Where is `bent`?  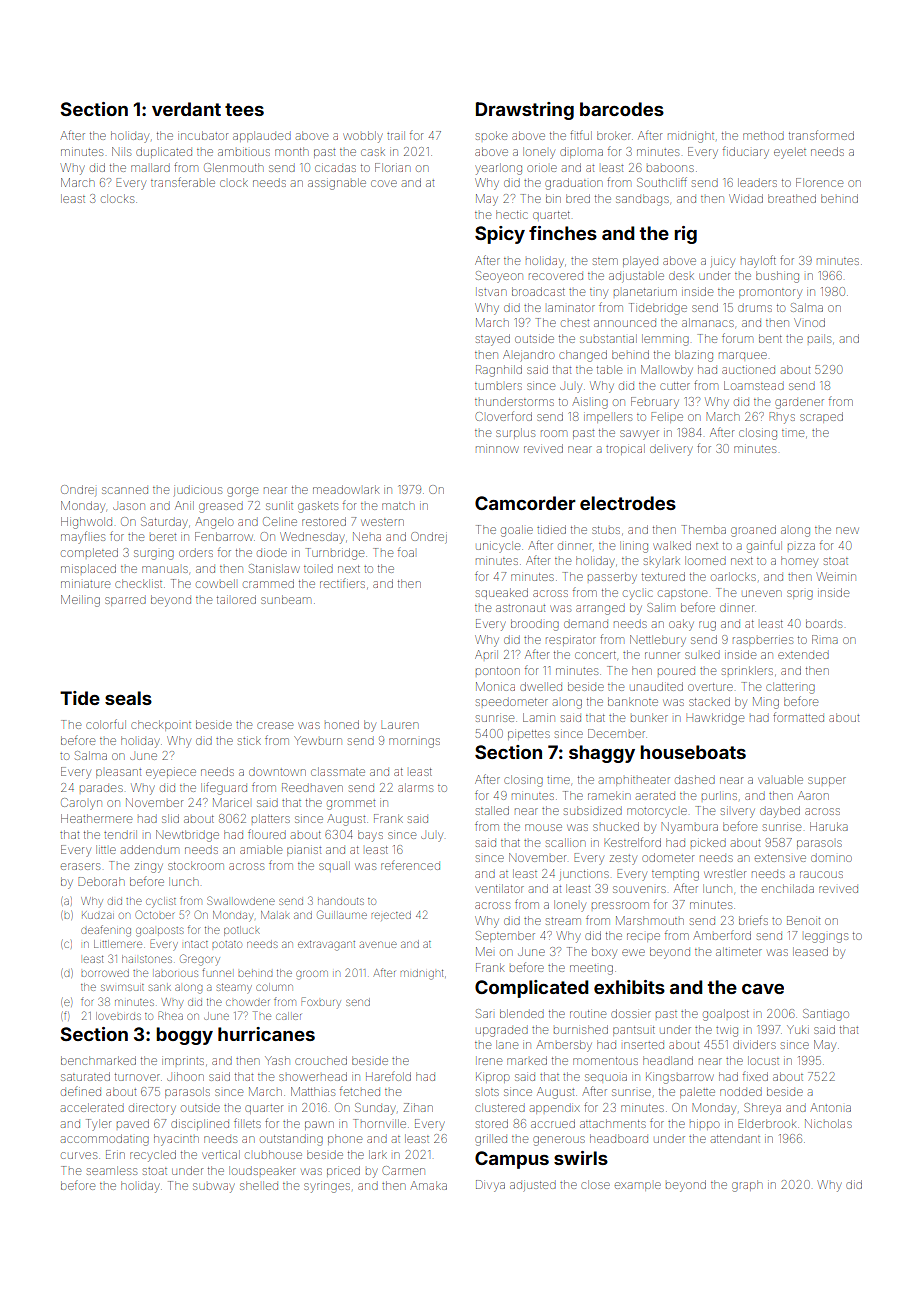 bent is located at coordinates (770, 338).
